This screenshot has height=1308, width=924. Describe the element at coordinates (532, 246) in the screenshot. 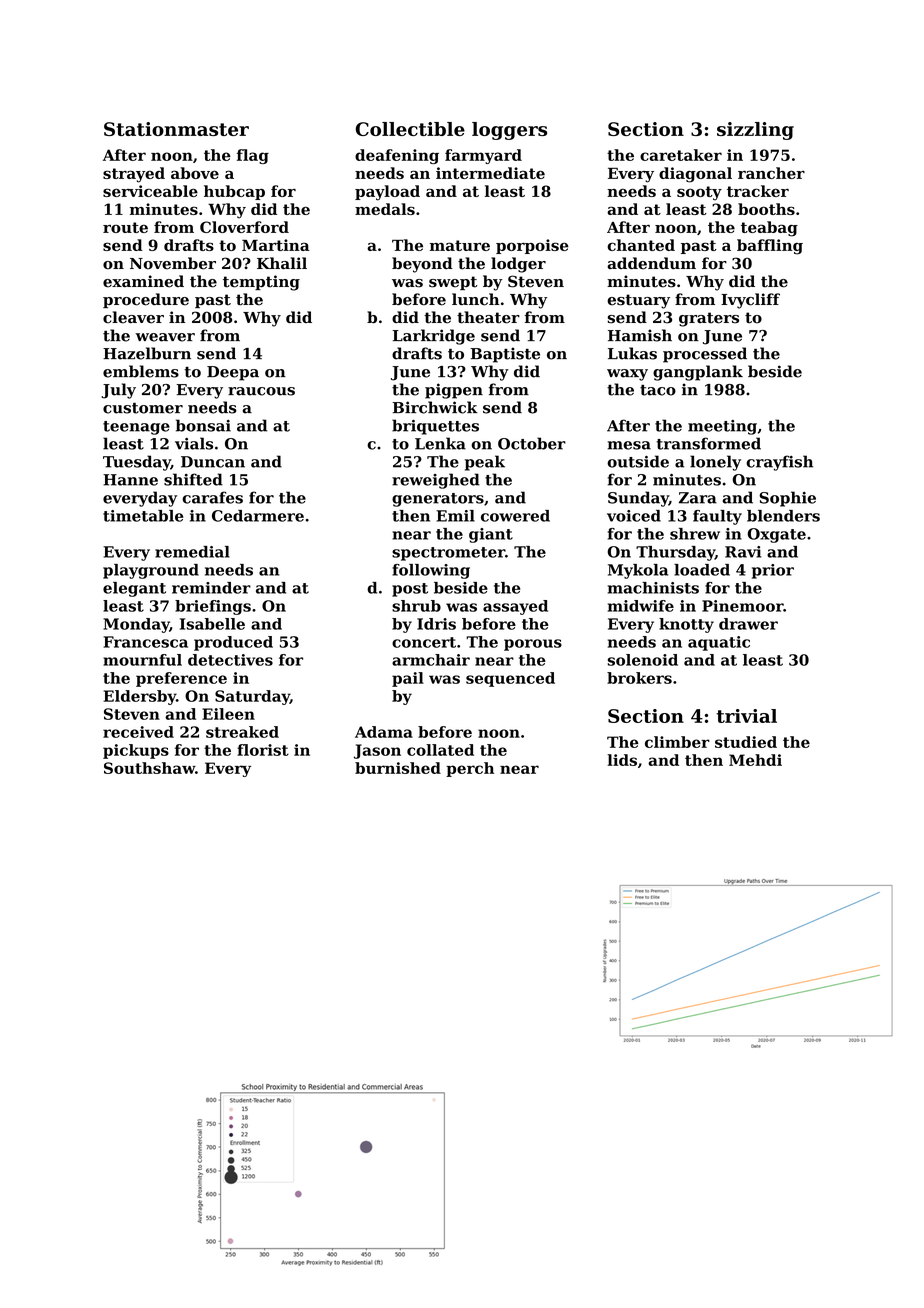

I see `porpoise` at that location.
